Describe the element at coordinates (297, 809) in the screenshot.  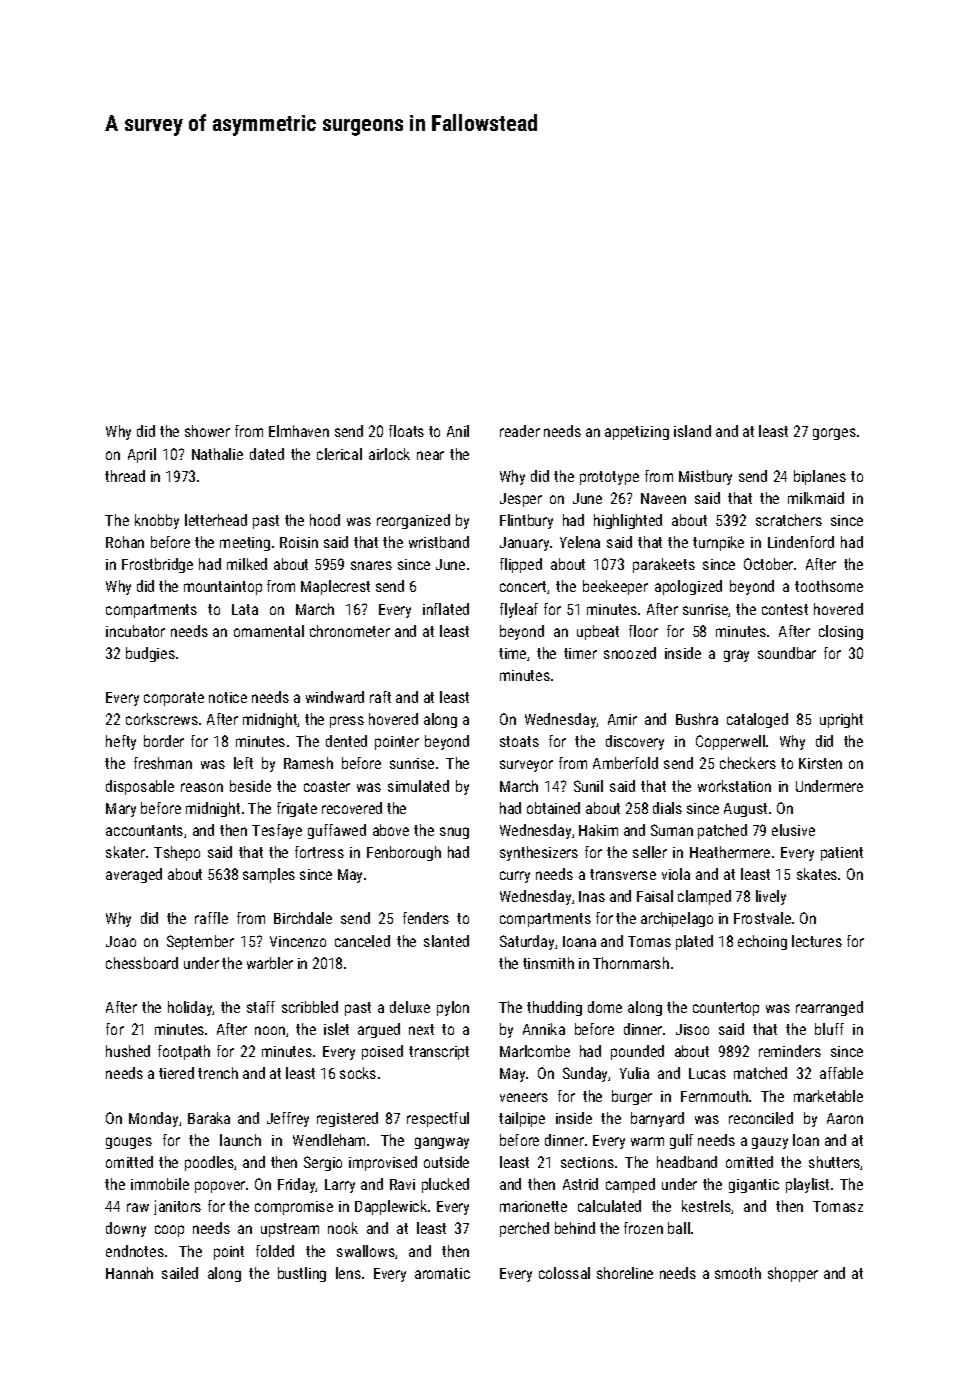
I see `frigate` at that location.
